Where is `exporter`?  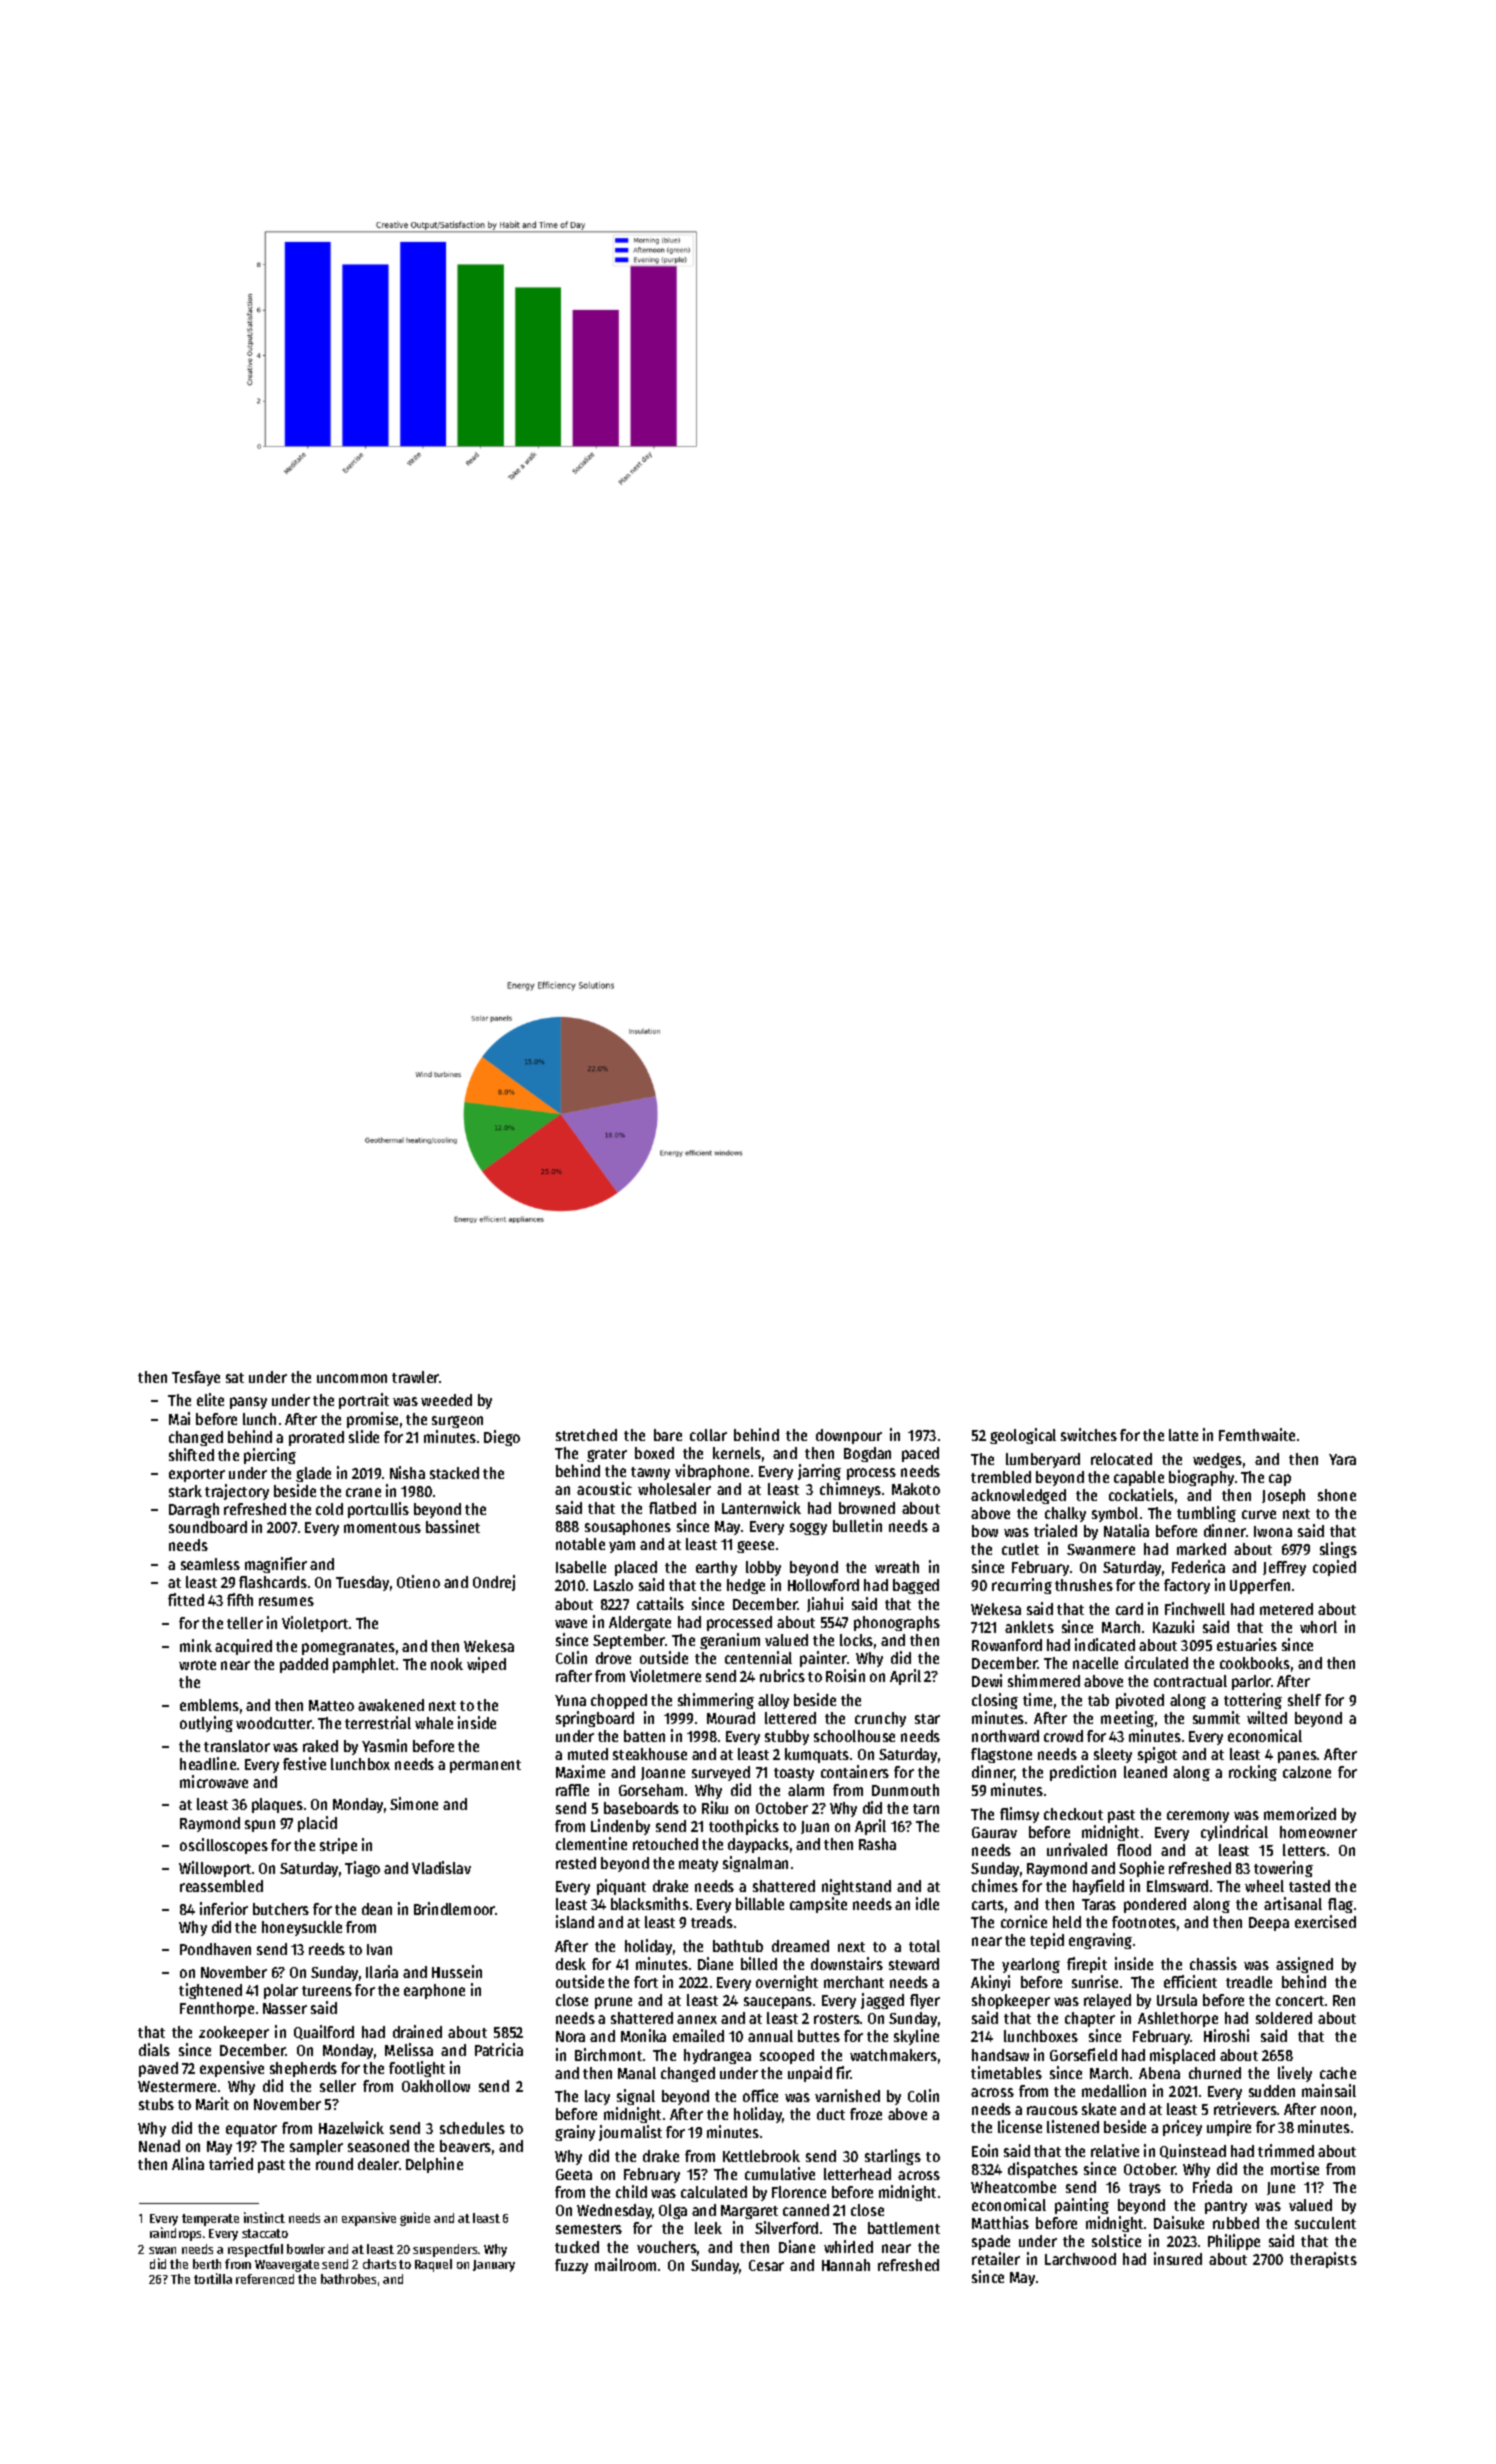
exporter is located at coordinates (197, 1475).
